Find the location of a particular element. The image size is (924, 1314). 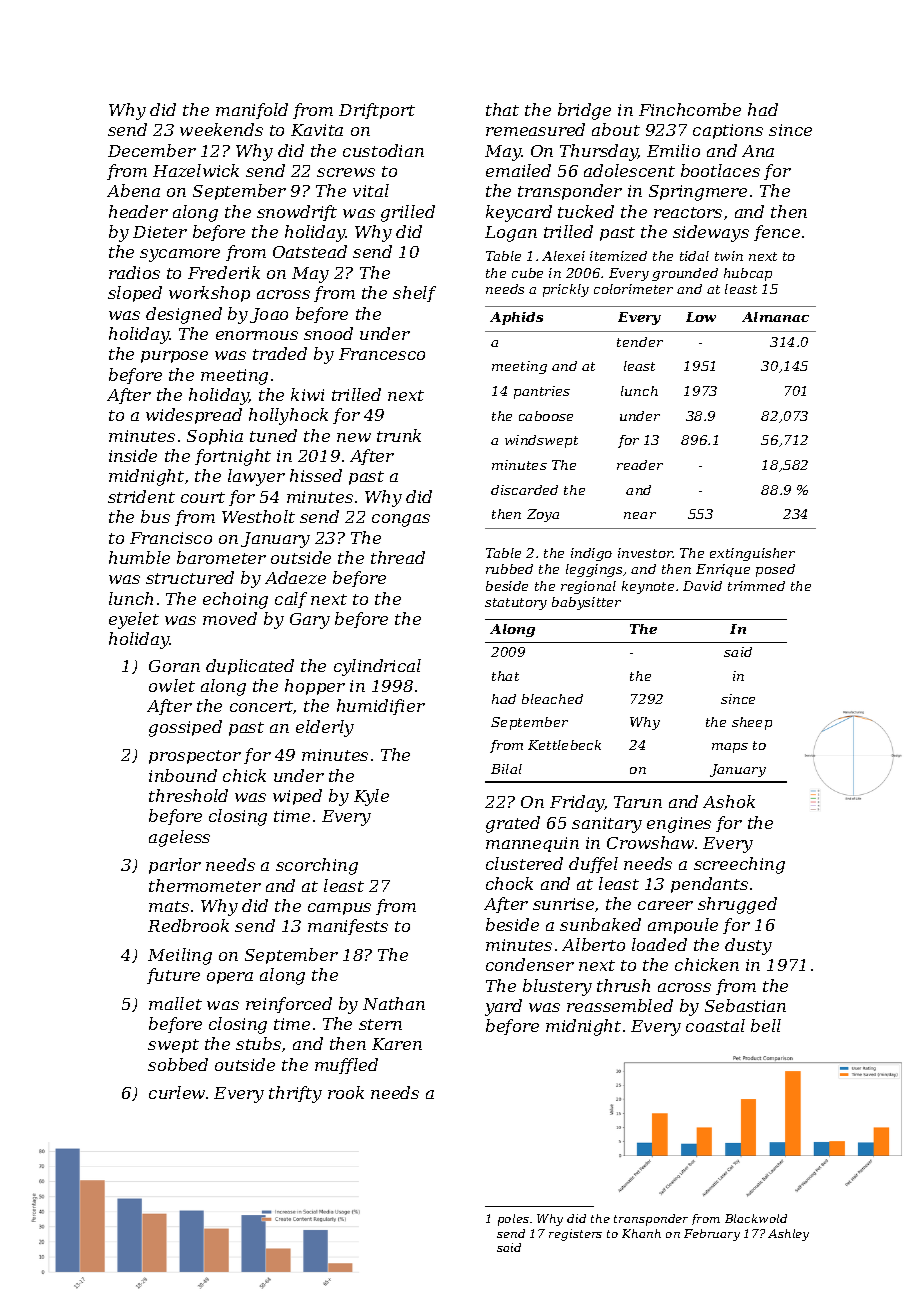

dusty is located at coordinates (748, 946).
